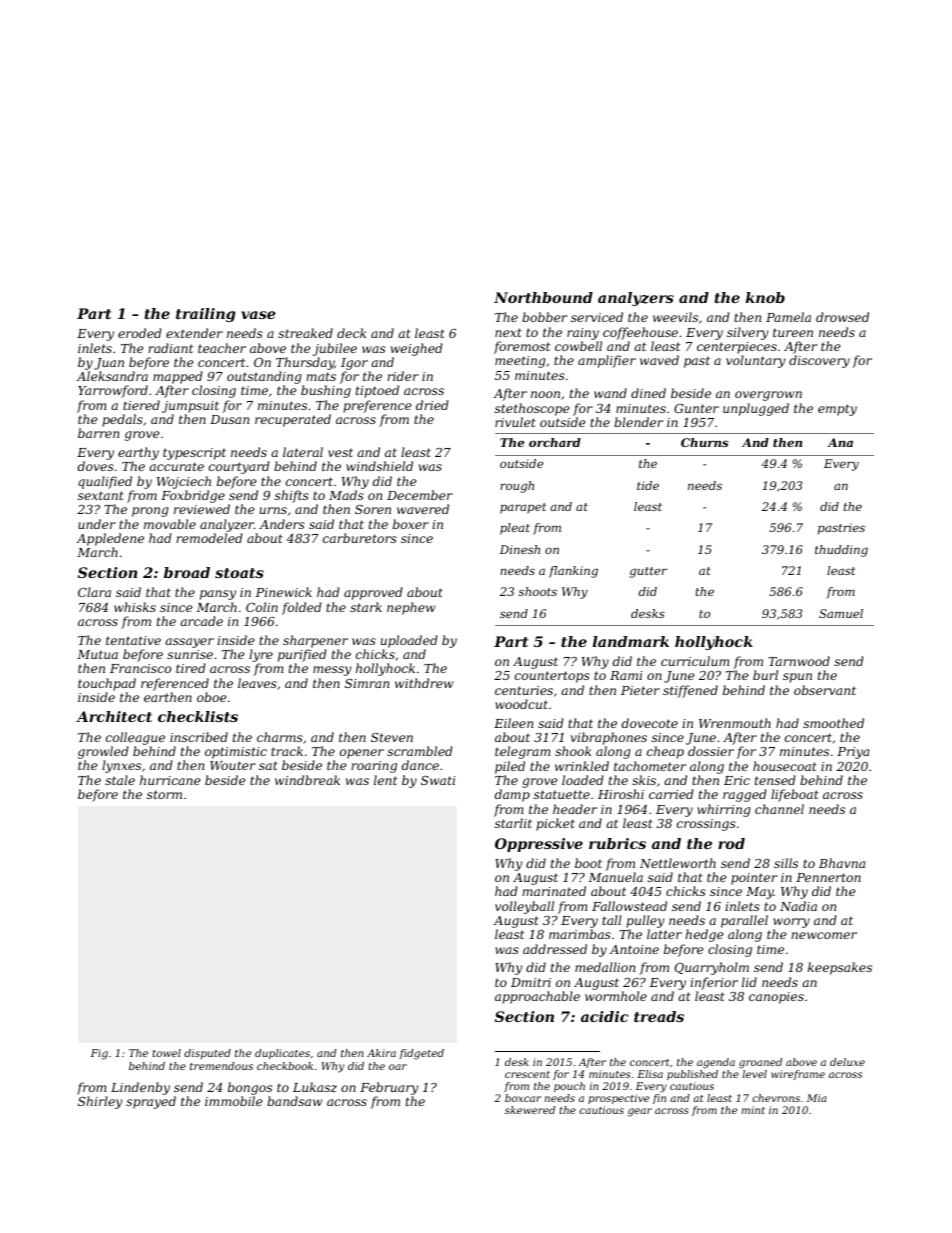 The width and height of the screenshot is (952, 1233). What do you see at coordinates (765, 297) in the screenshot?
I see `knob` at bounding box center [765, 297].
